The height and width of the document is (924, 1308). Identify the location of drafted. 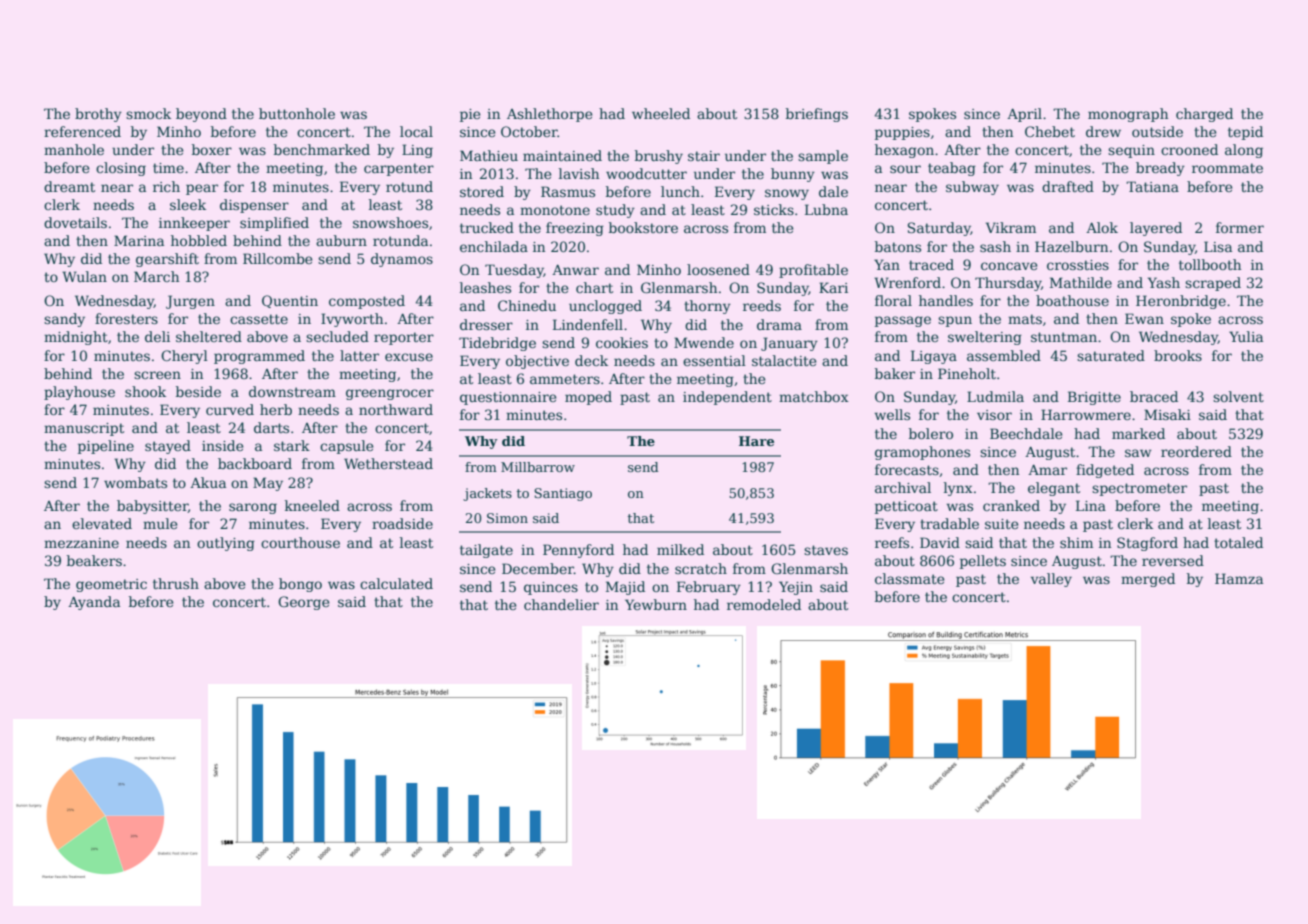
(1068, 186).
